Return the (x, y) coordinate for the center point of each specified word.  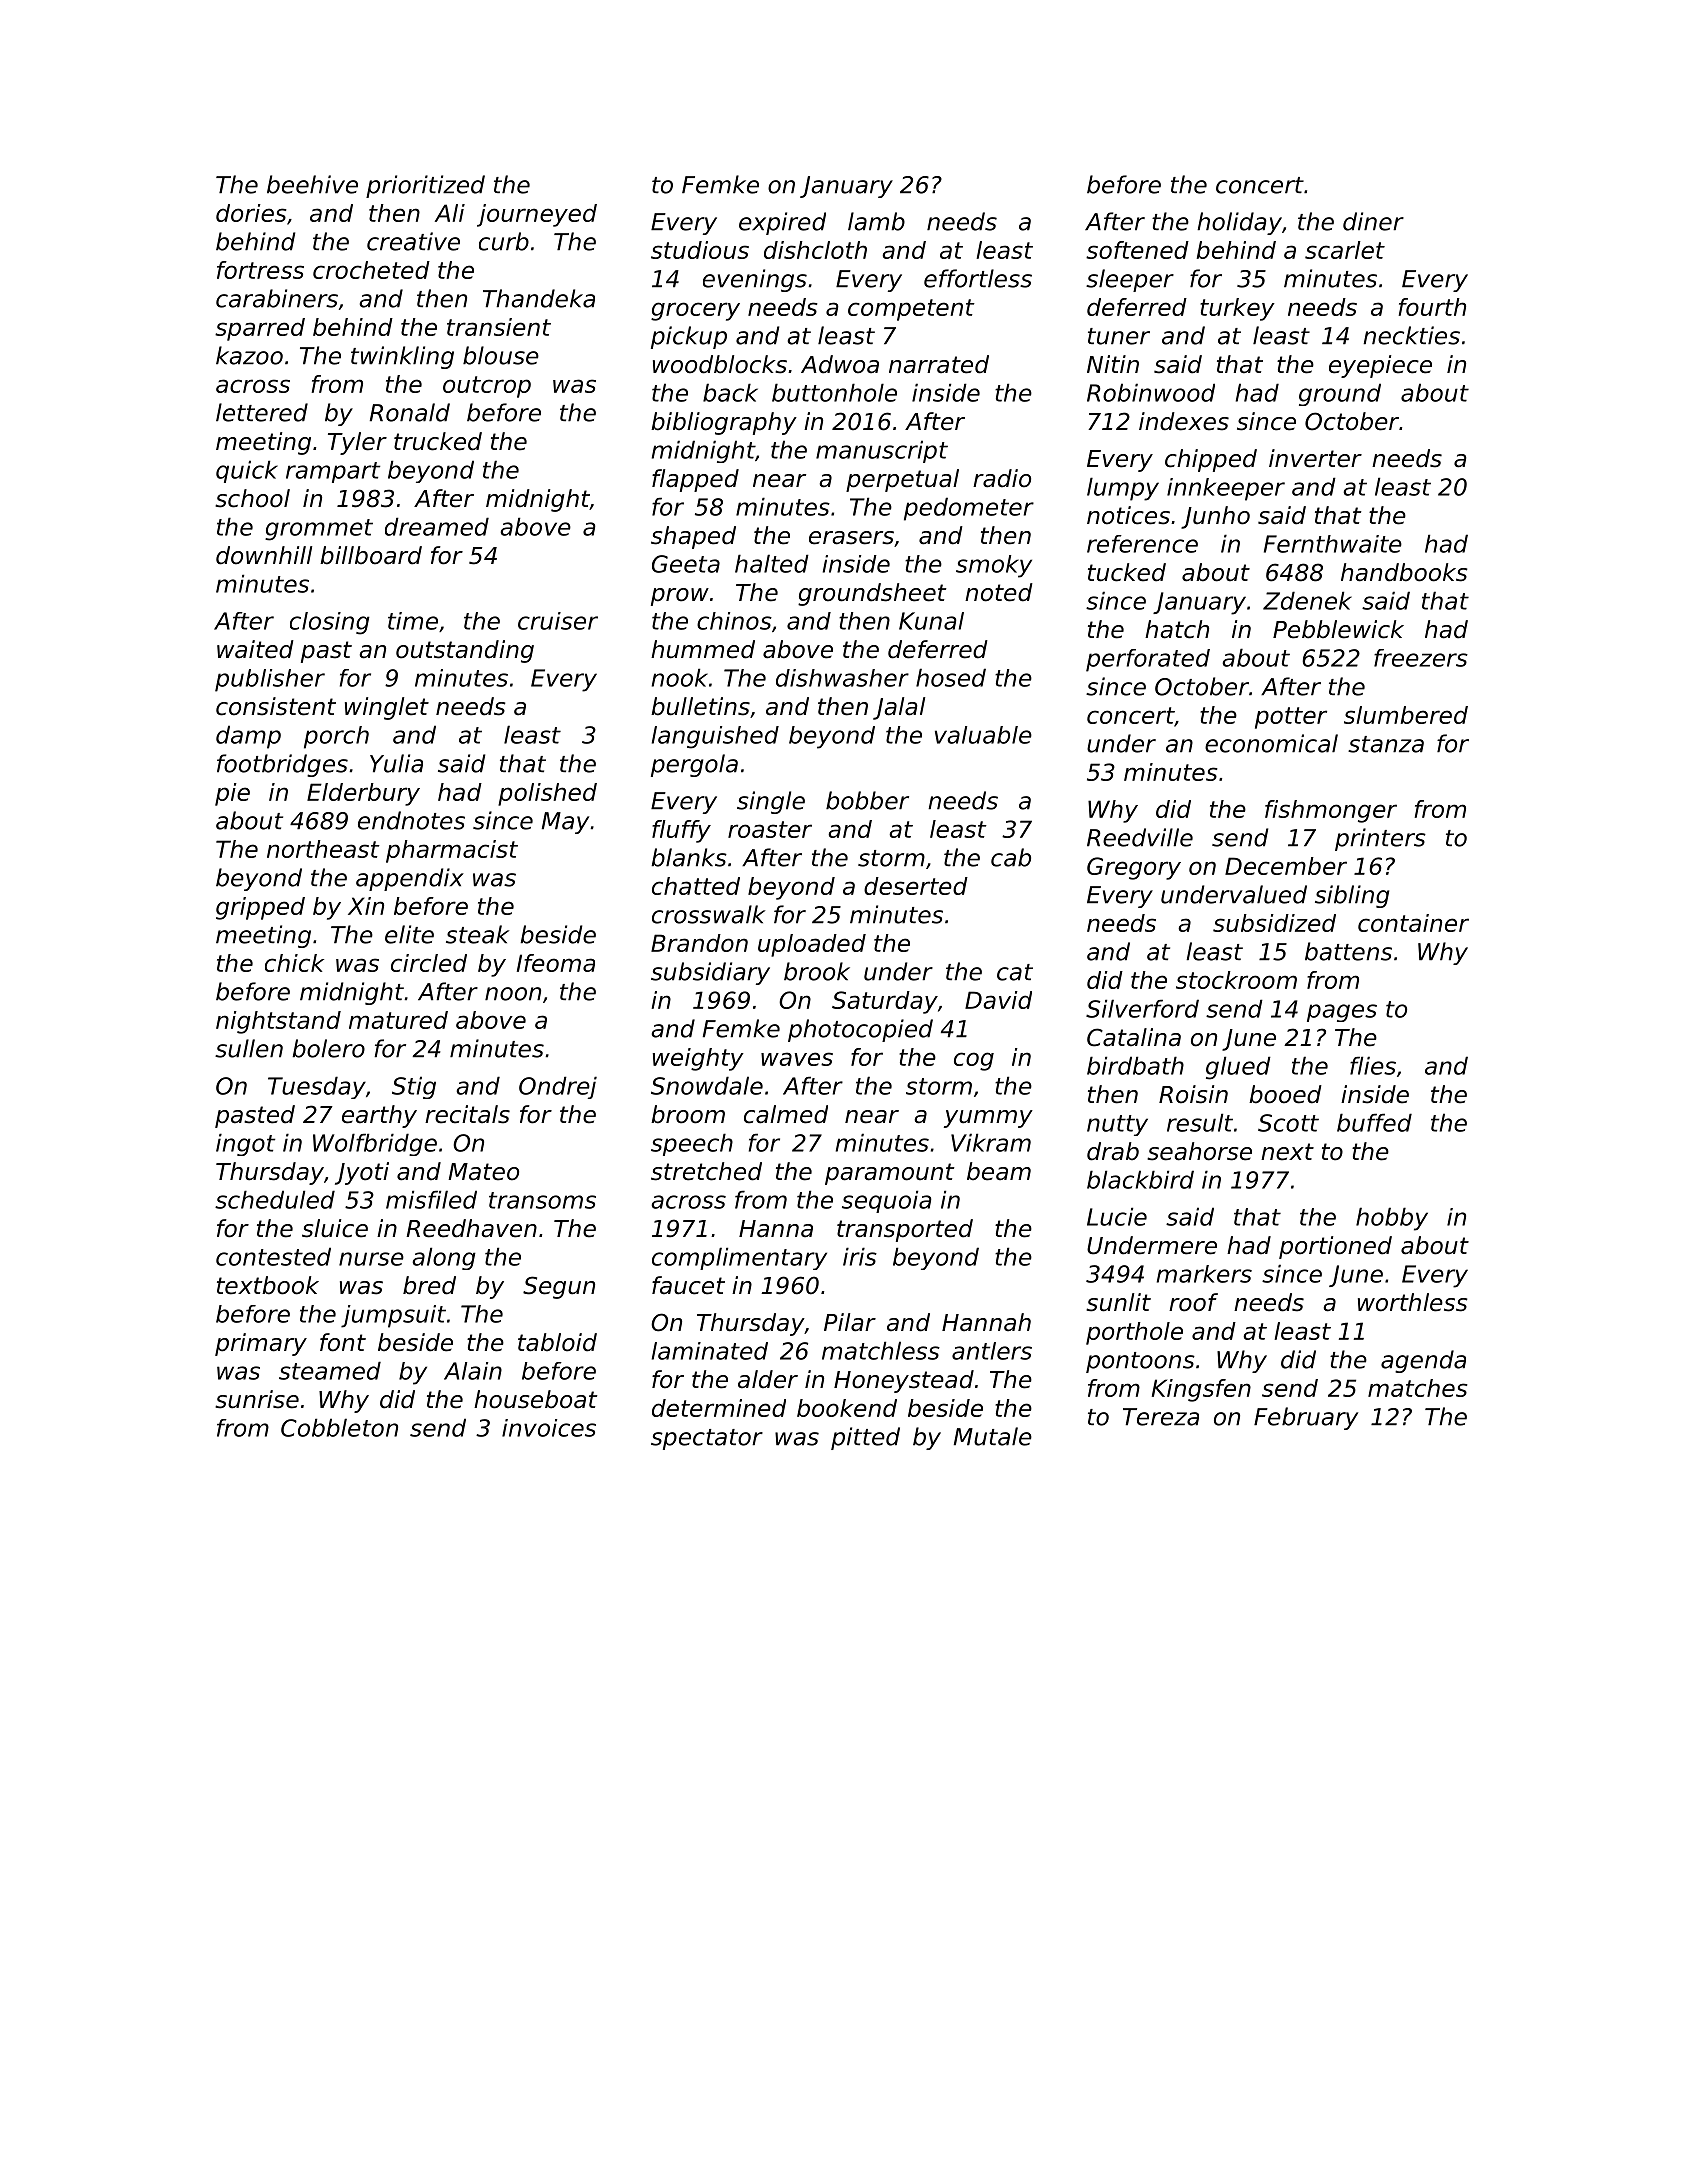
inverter (1315, 458)
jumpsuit (393, 1316)
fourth (1432, 307)
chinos (734, 621)
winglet (387, 708)
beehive (312, 184)
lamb (876, 221)
